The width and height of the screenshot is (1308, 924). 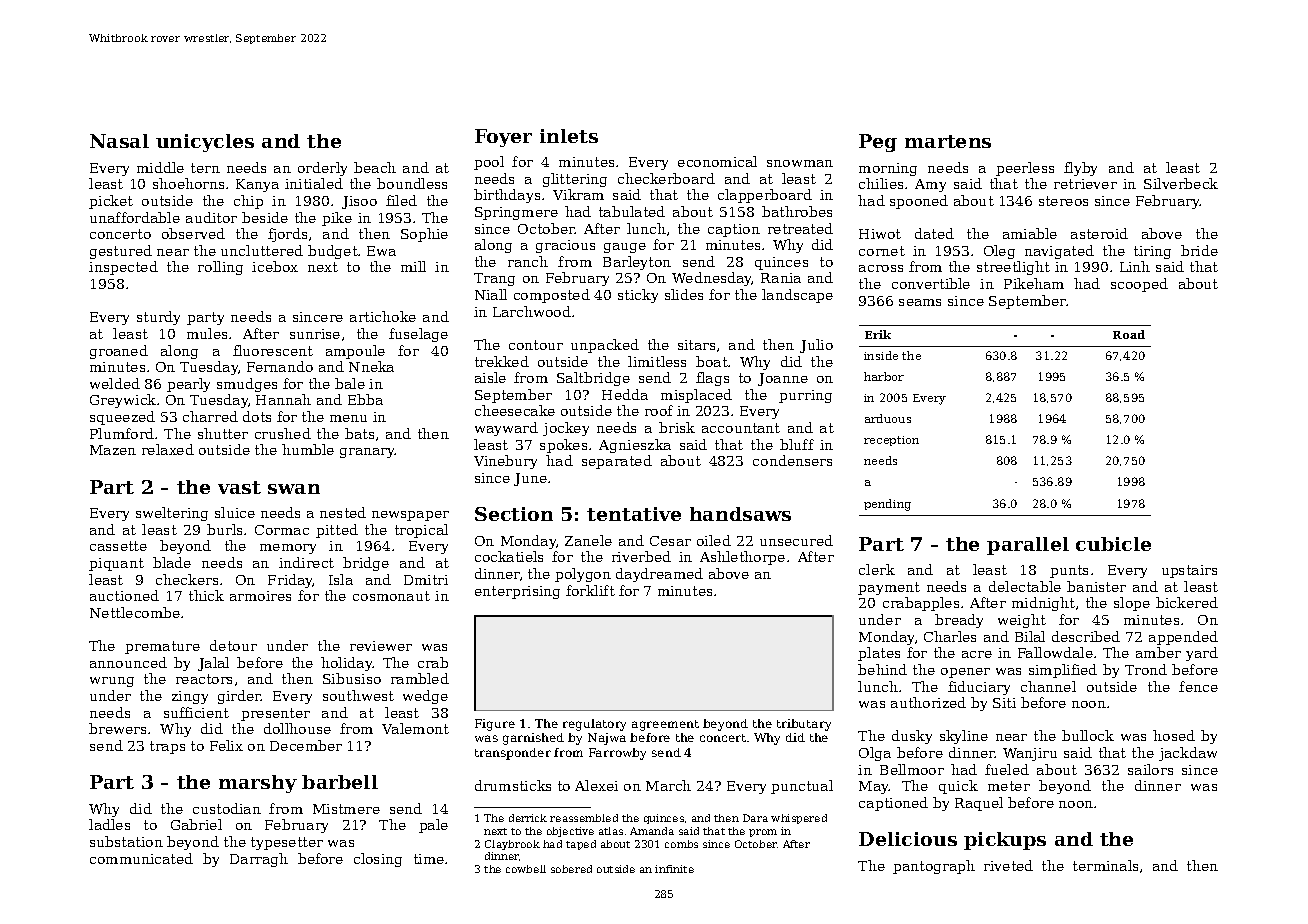 I want to click on bride, so click(x=1199, y=250).
